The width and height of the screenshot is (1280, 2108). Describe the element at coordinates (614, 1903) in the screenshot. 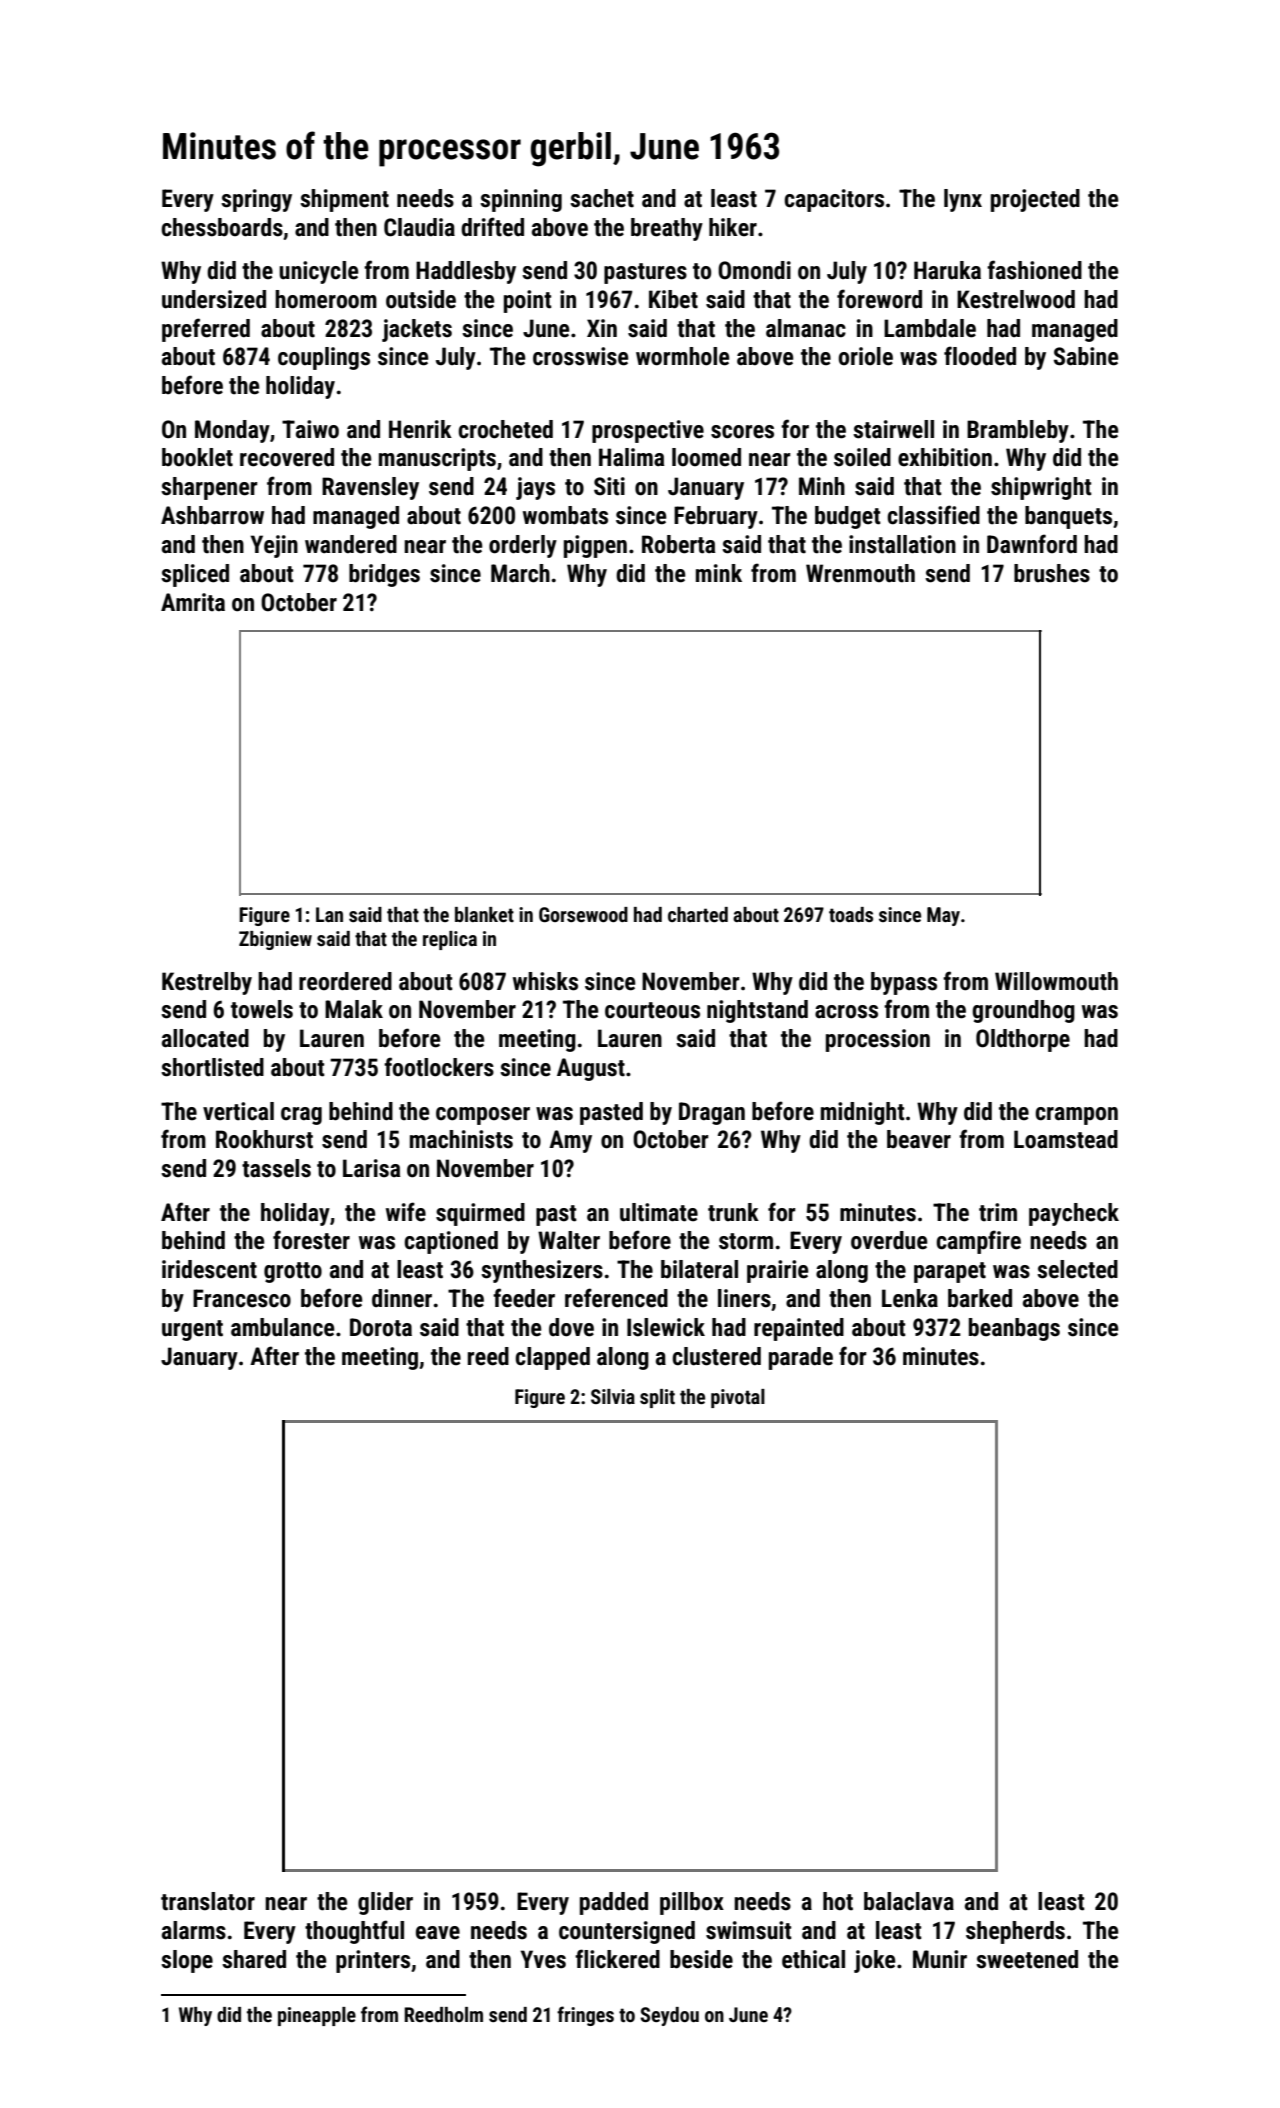

I see `padded` at that location.
